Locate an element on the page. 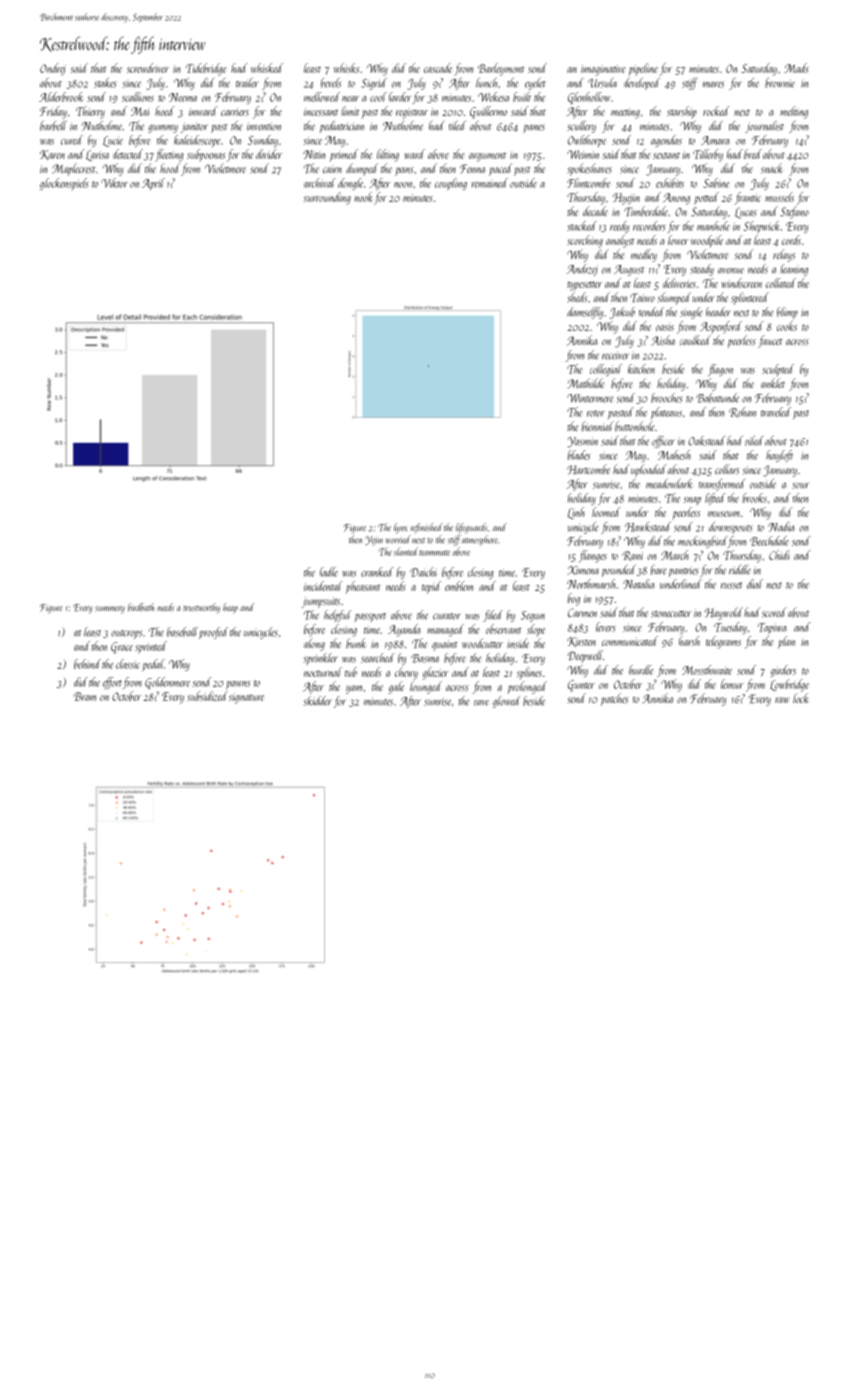 The height and width of the document is (1400, 849). cascade is located at coordinates (438, 68).
